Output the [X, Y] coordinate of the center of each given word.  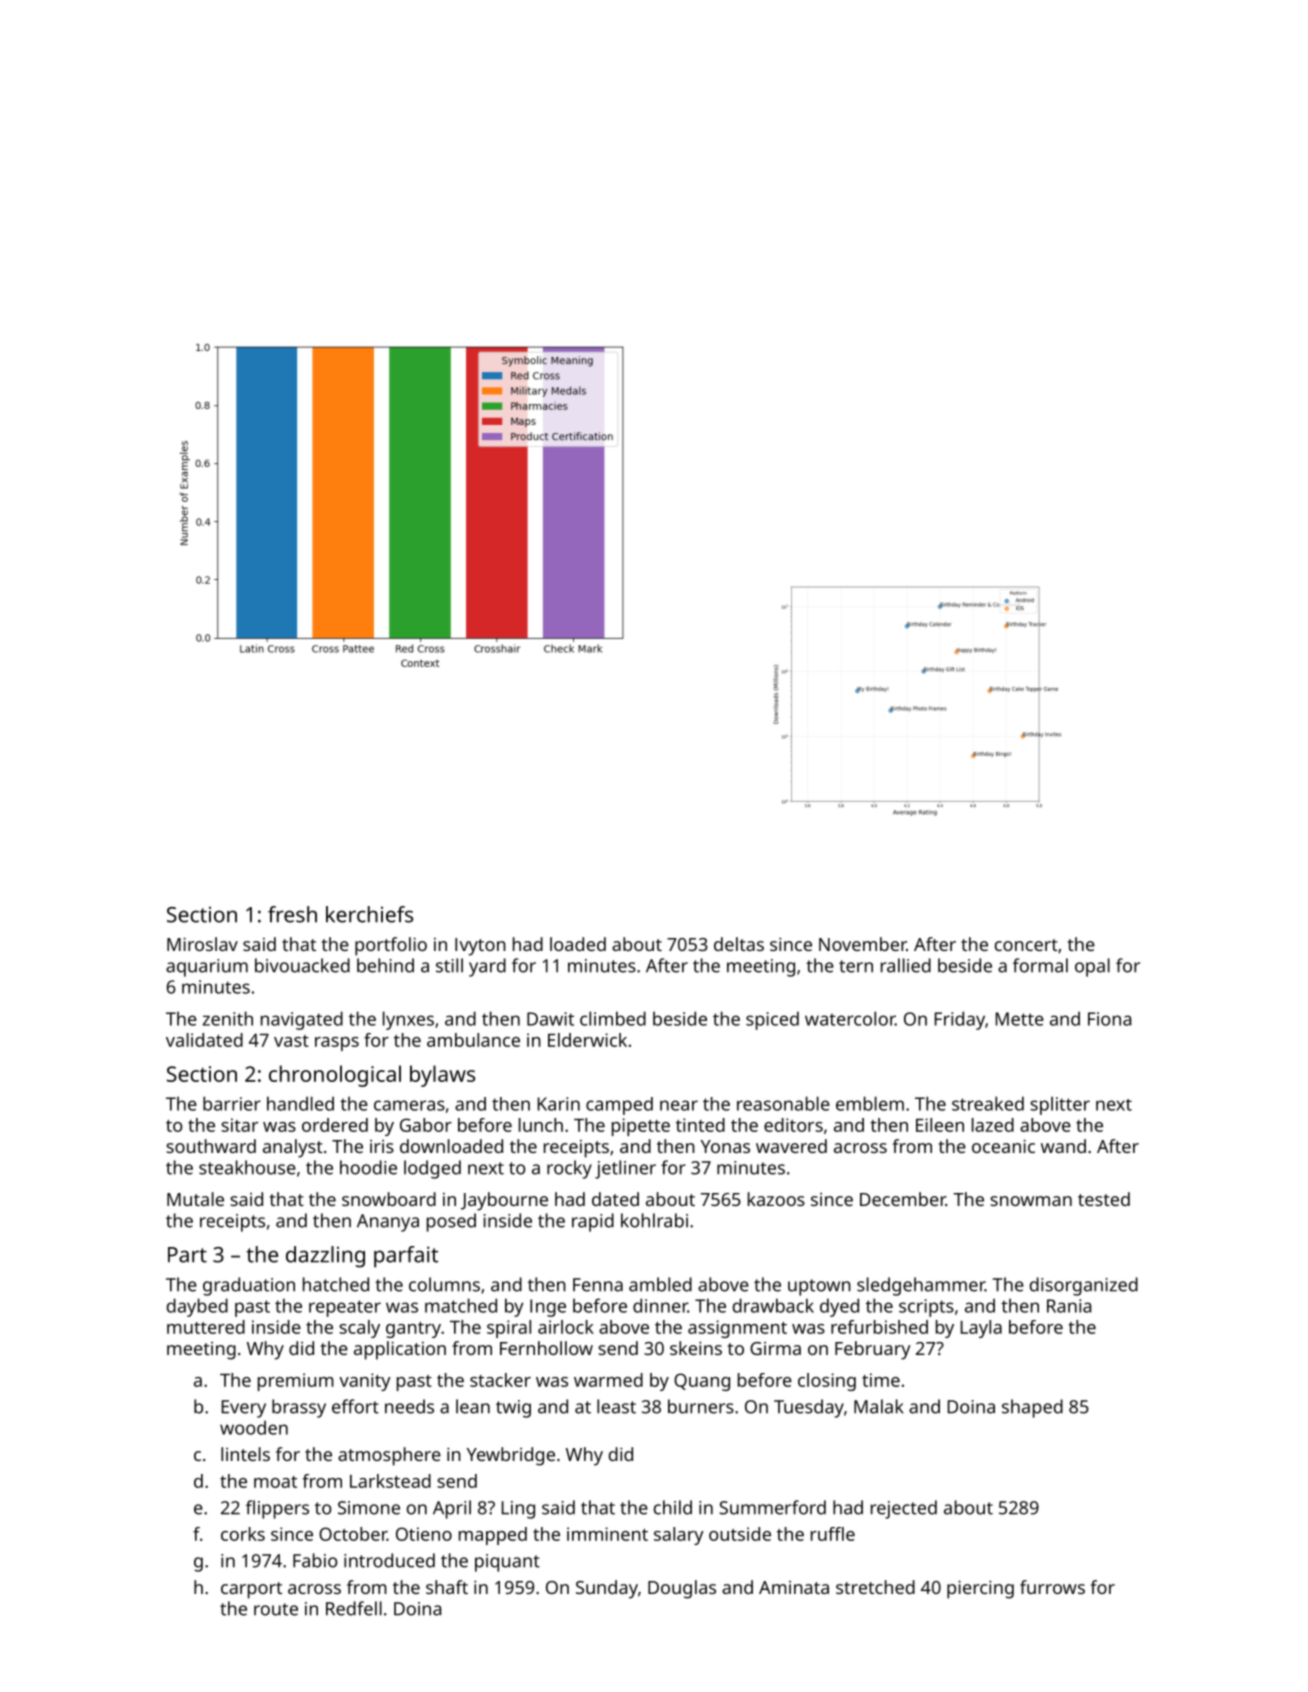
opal [1092, 967]
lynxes [408, 1020]
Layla [981, 1329]
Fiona [1109, 1019]
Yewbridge [511, 1456]
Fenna [598, 1285]
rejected [904, 1509]
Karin [559, 1104]
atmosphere [389, 1456]
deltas [739, 944]
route [276, 1609]
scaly [359, 1329]
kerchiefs [369, 914]
